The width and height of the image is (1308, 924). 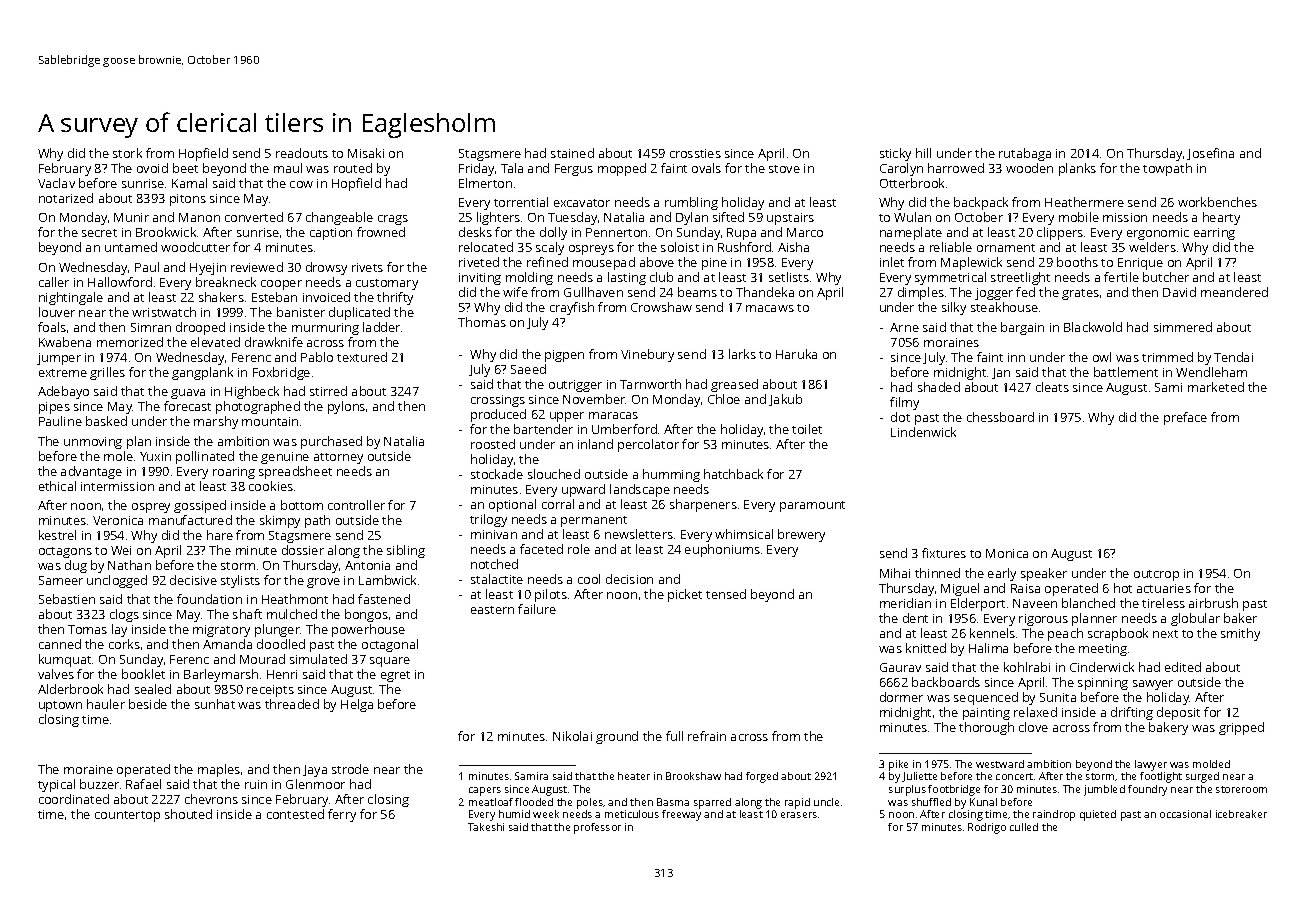 I want to click on smithy, so click(x=1240, y=634).
